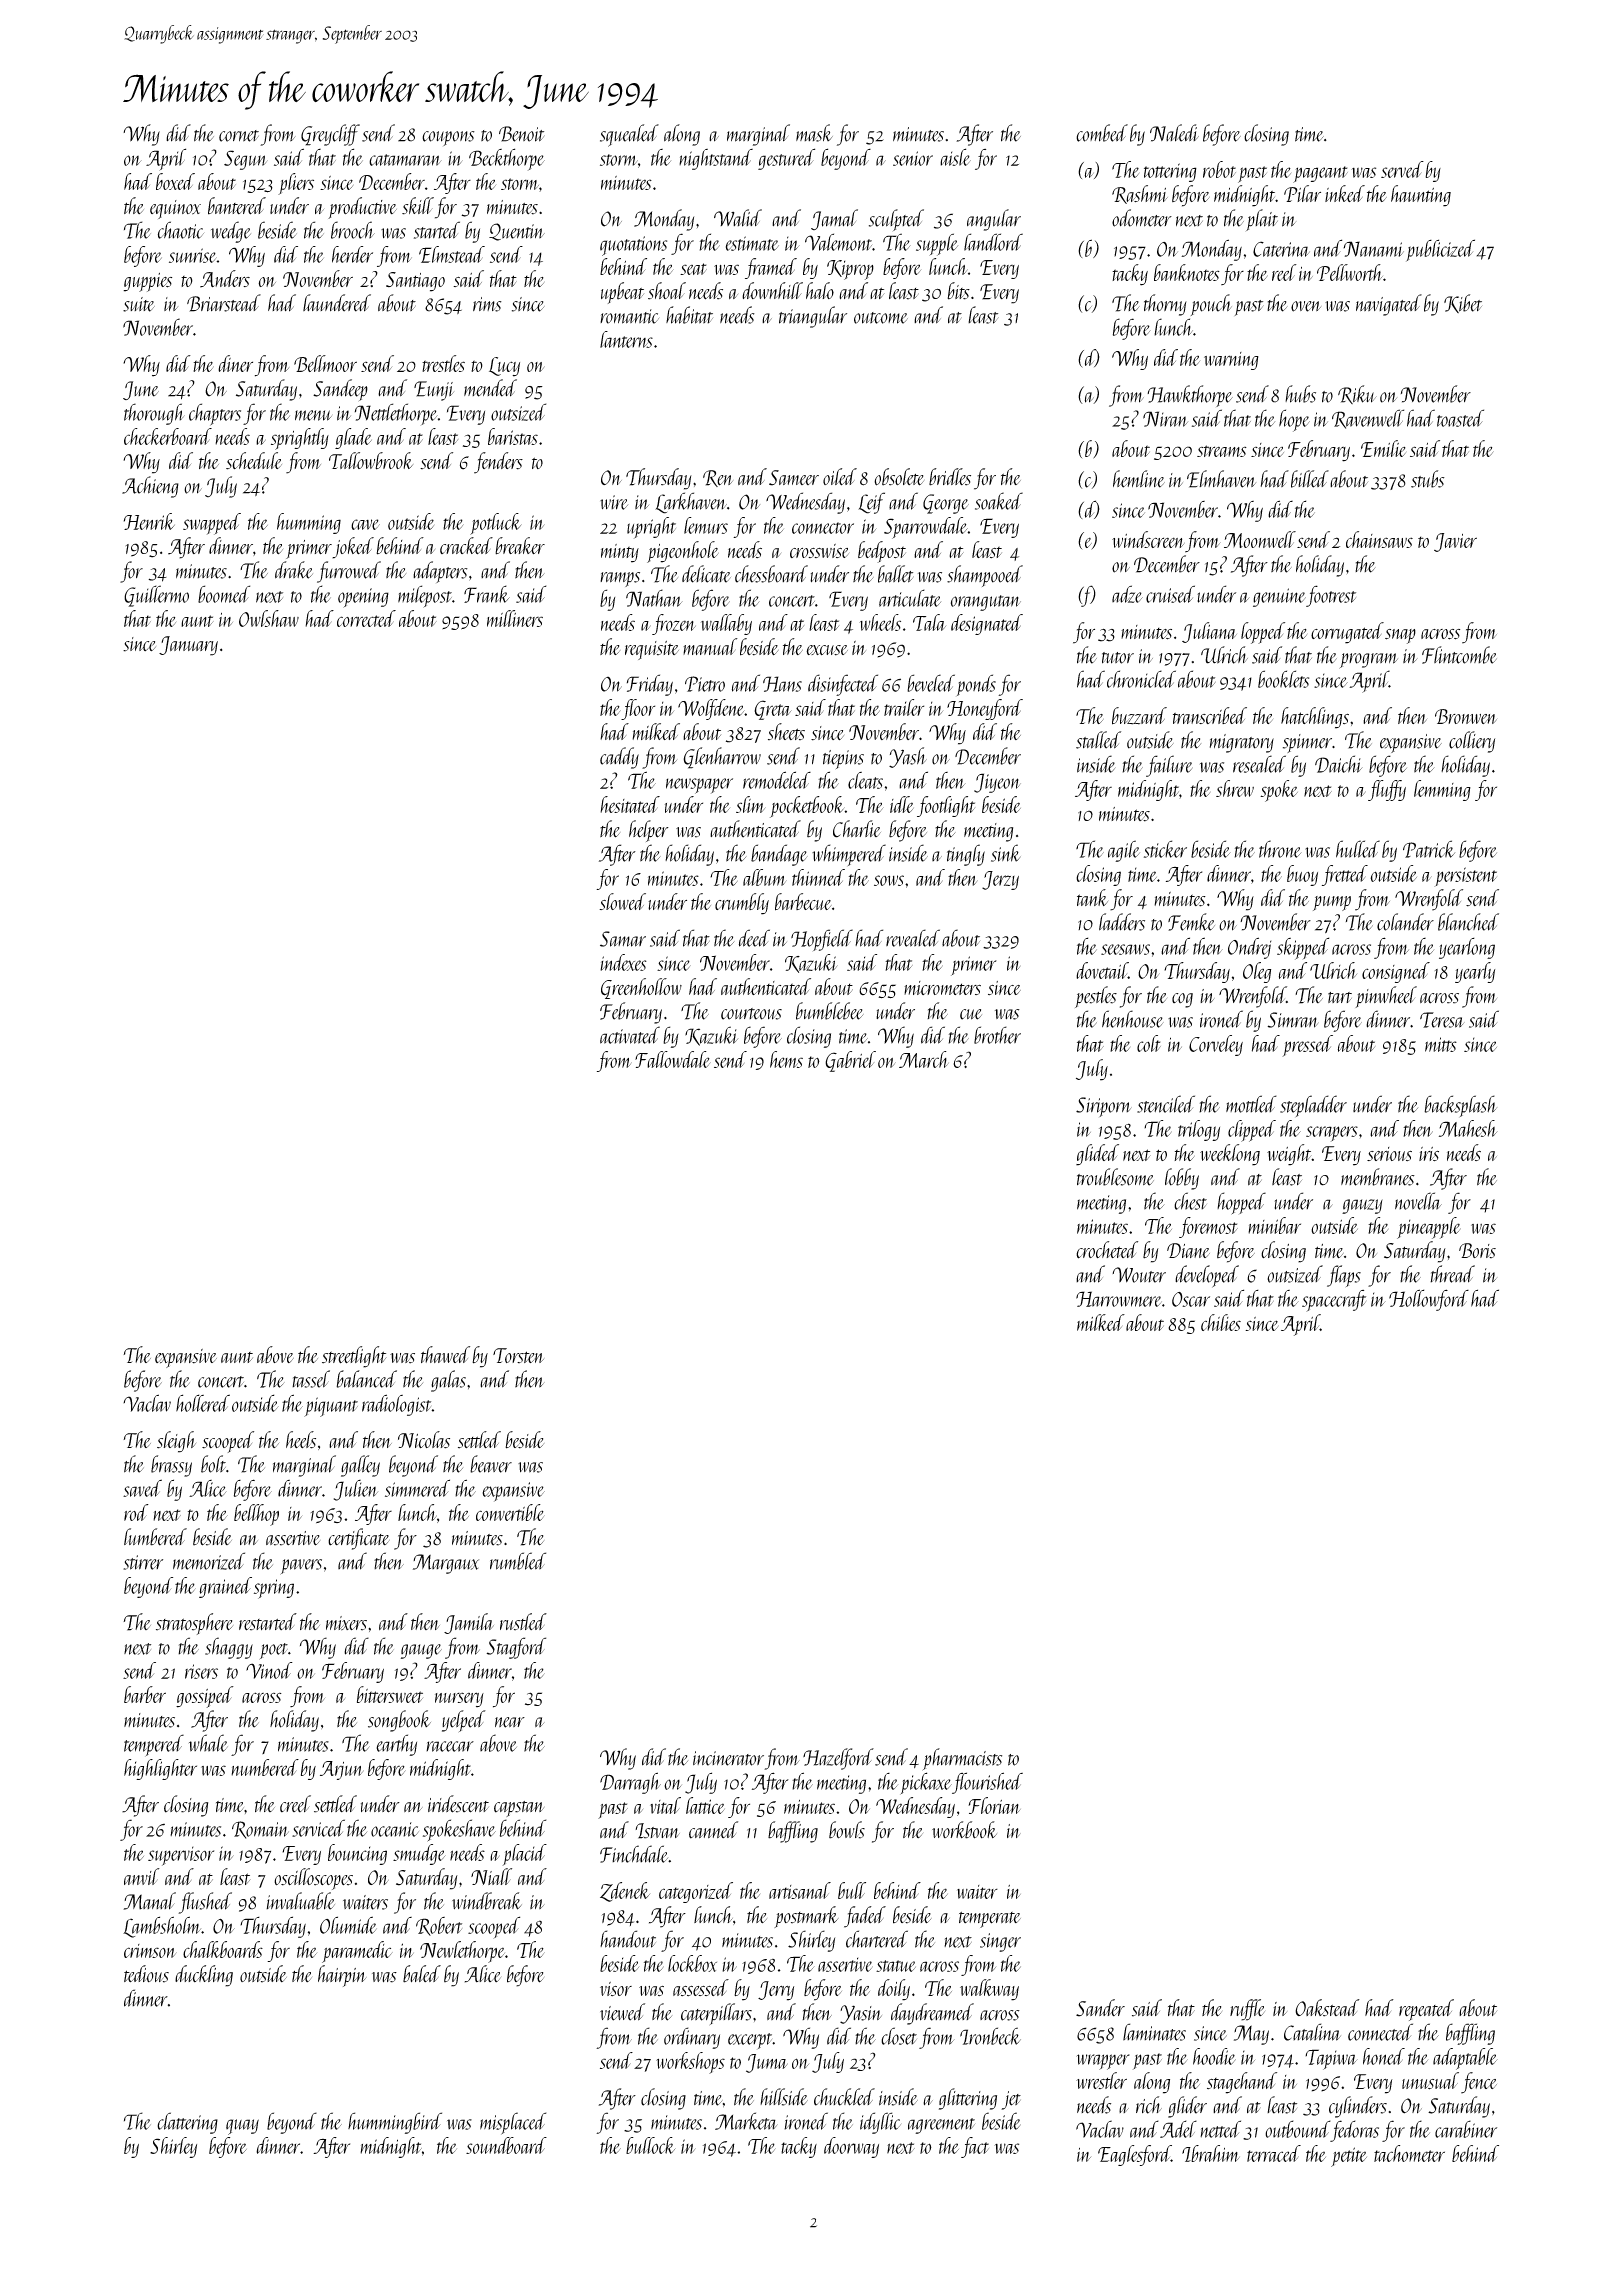  Describe the element at coordinates (629, 135) in the screenshot. I see `squealed` at that location.
